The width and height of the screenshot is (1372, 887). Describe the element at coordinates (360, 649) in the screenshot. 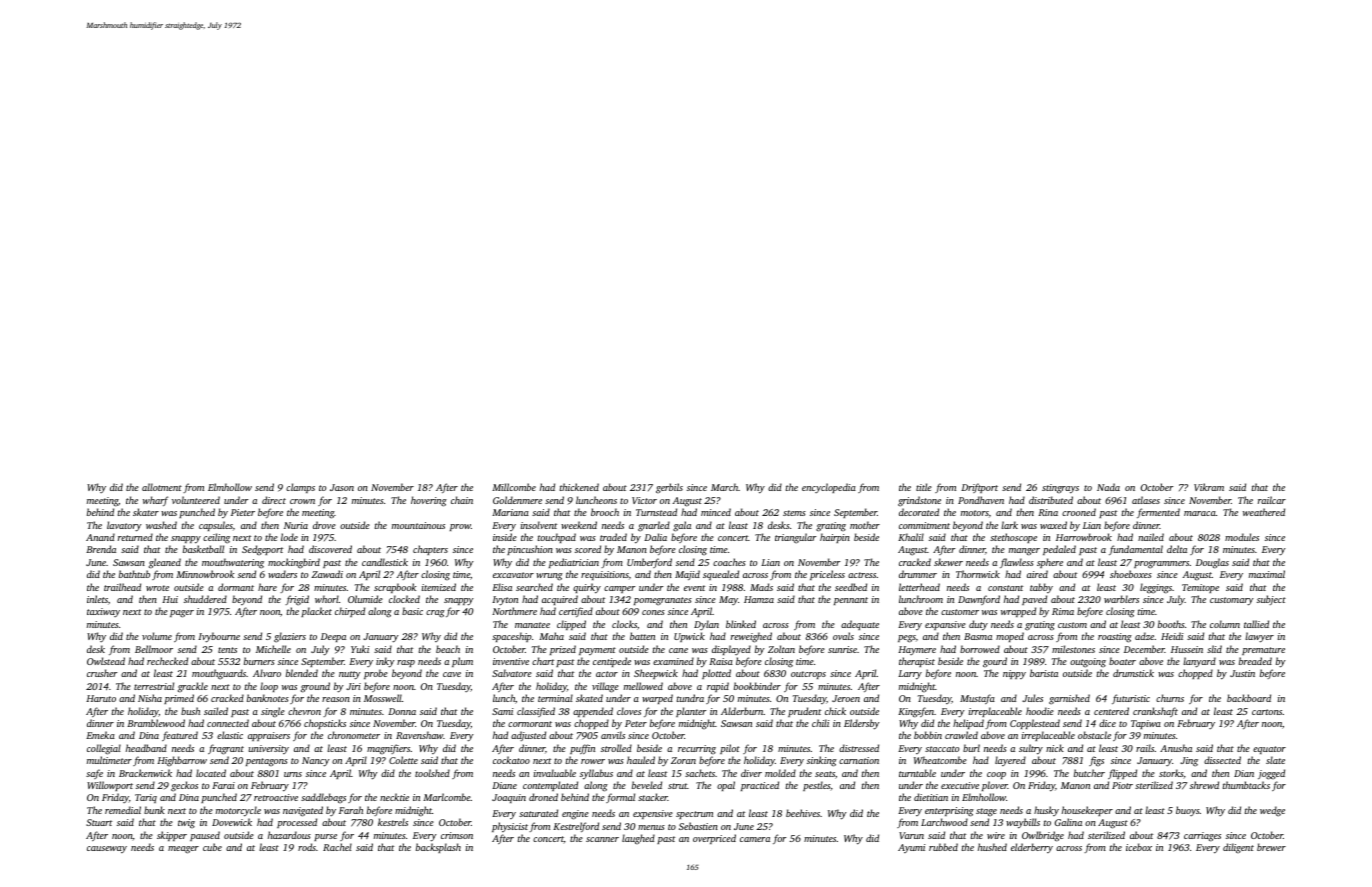

I see `Yuki` at that location.
